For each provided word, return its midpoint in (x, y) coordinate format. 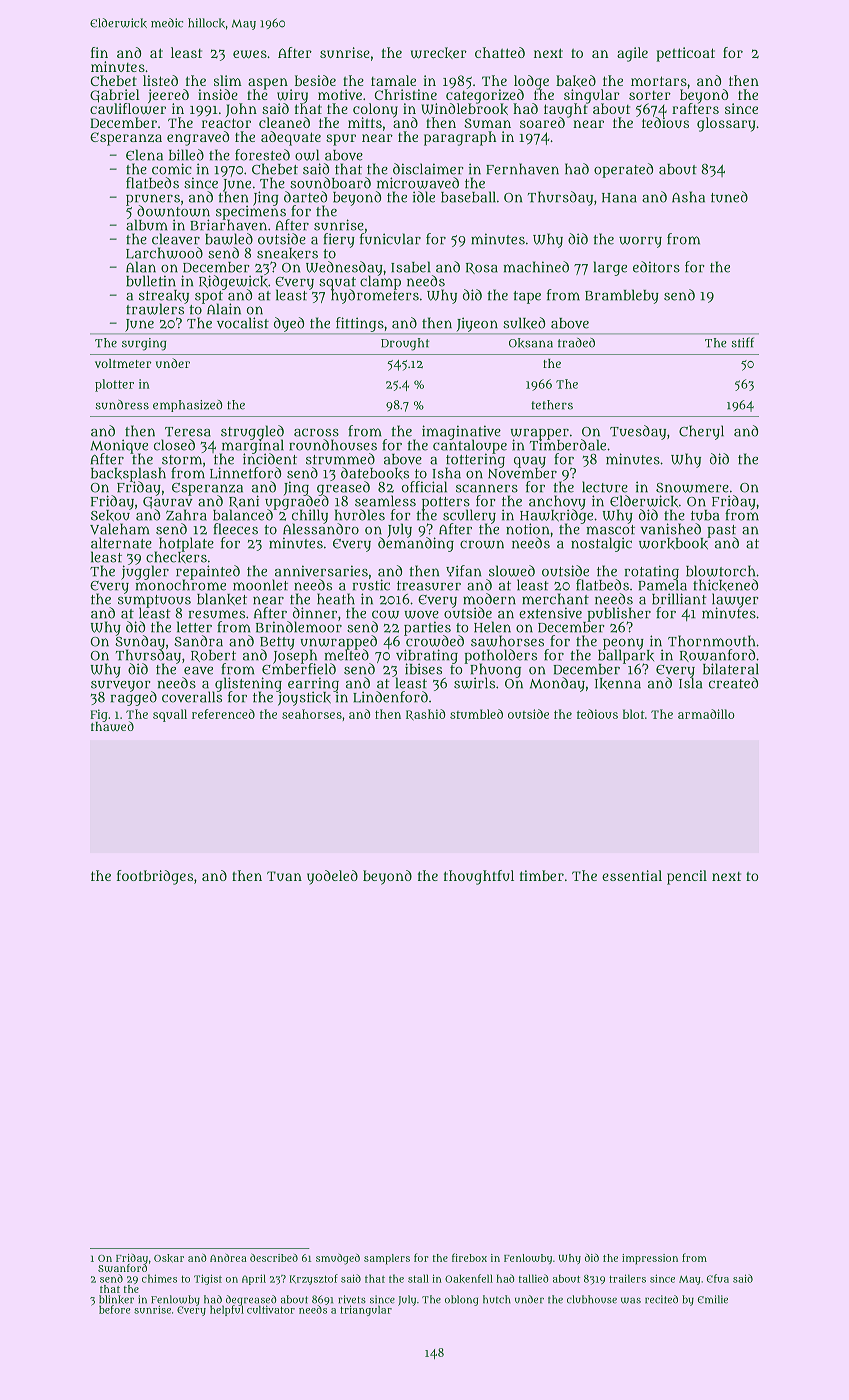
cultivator (271, 1309)
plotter (114, 385)
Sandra (198, 641)
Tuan (284, 876)
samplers (387, 1259)
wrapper (539, 434)
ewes (250, 54)
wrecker (439, 53)
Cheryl (701, 432)
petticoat (686, 54)
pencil (687, 877)
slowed (512, 571)
